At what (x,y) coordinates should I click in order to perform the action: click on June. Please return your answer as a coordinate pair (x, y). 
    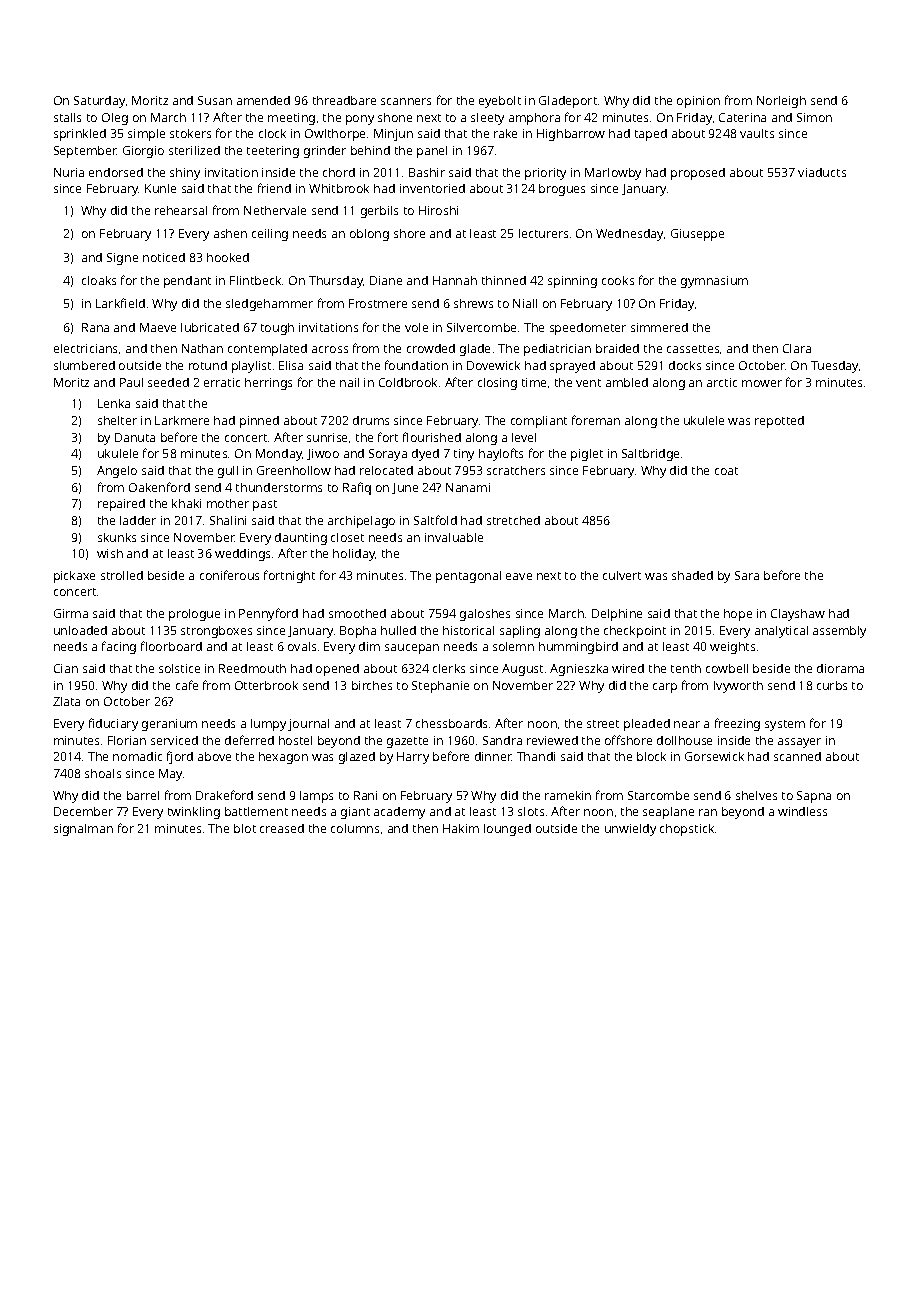
    Looking at the image, I should click on (405, 488).
